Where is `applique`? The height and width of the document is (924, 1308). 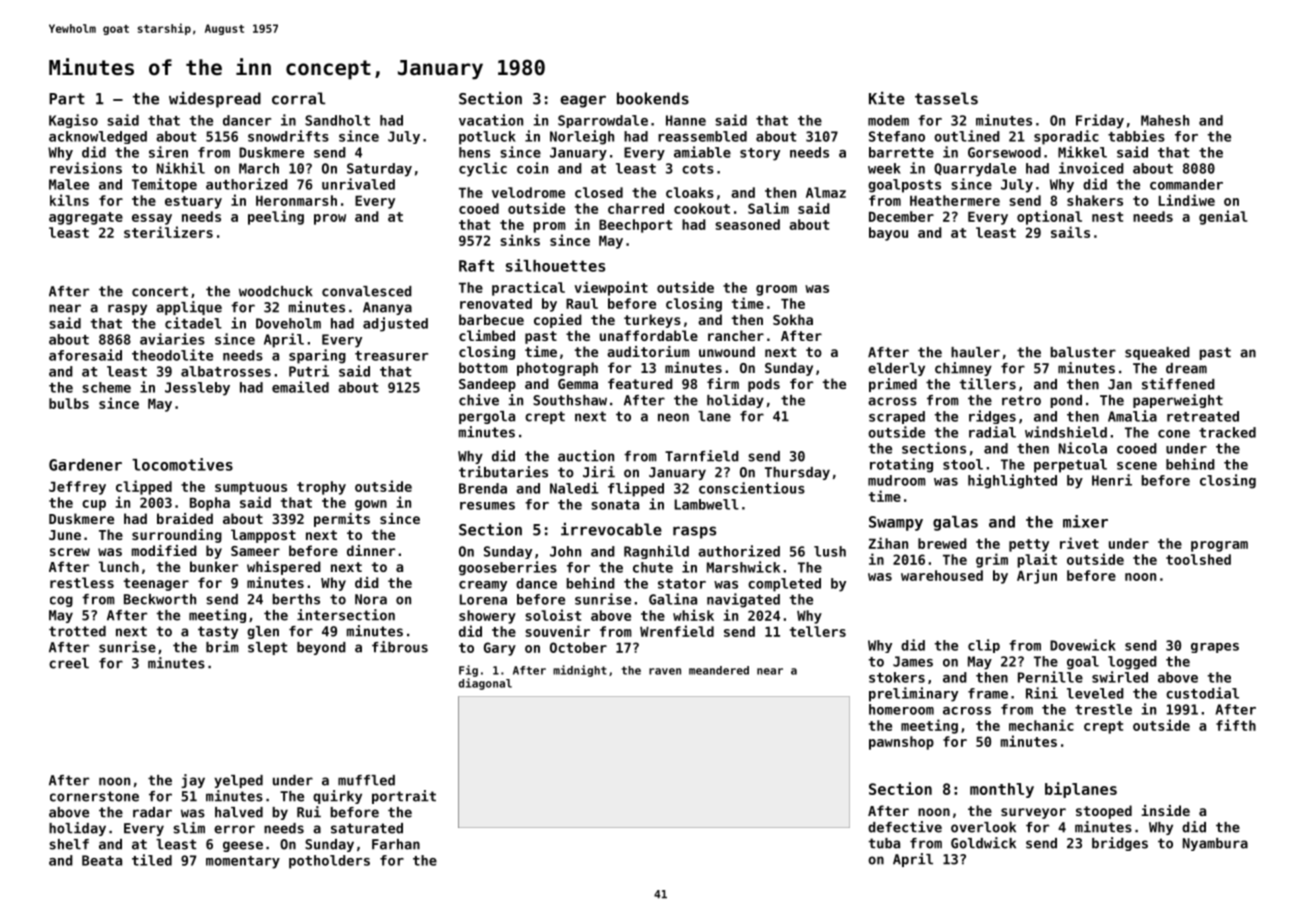 applique is located at coordinates (189, 308).
